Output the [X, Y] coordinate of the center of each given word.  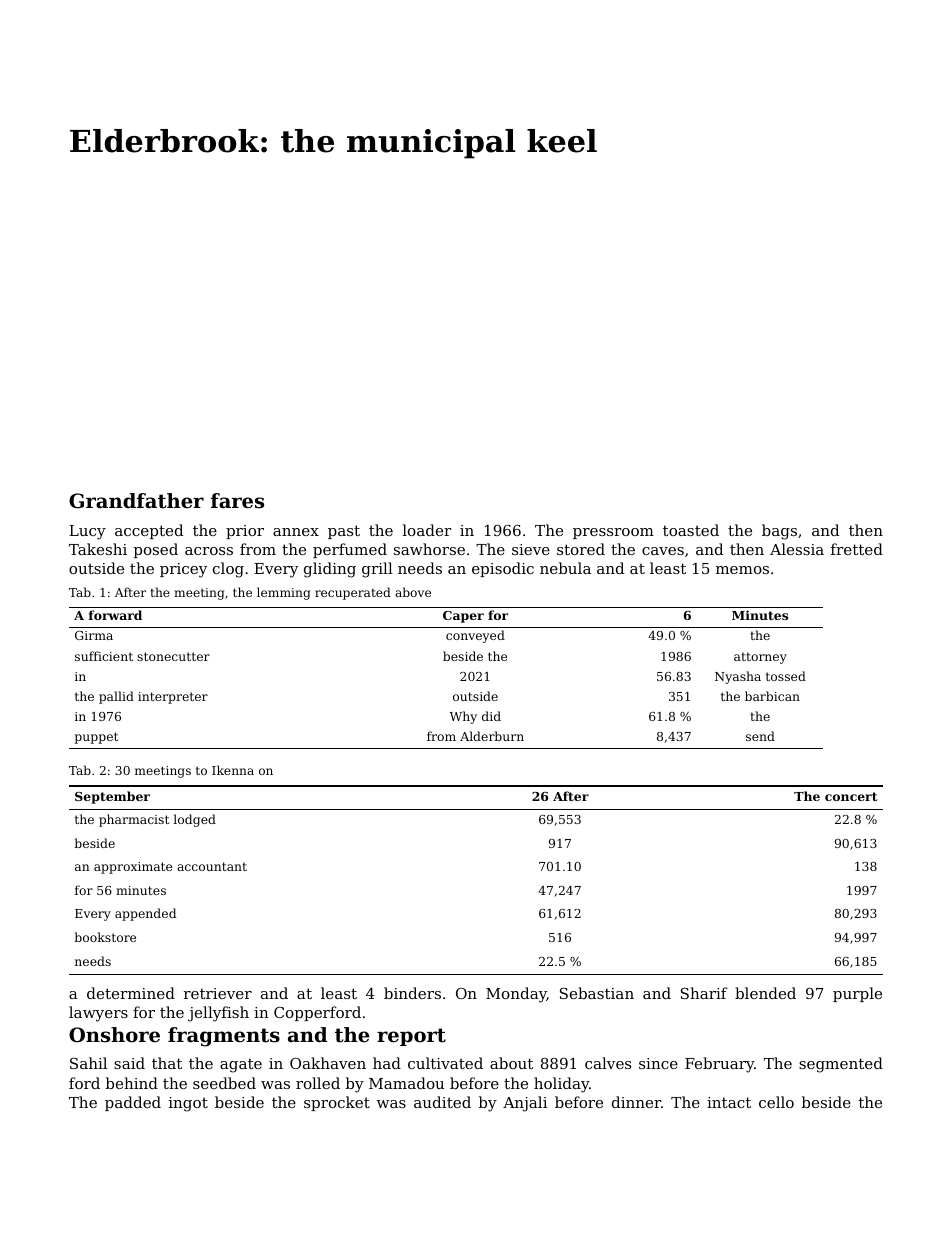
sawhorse [429, 549]
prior [245, 532]
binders [412, 993]
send [760, 736]
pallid [116, 697]
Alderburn [492, 736]
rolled [318, 1083]
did [491, 716]
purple [857, 994]
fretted [857, 549]
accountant [212, 866]
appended [145, 914]
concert [851, 796]
